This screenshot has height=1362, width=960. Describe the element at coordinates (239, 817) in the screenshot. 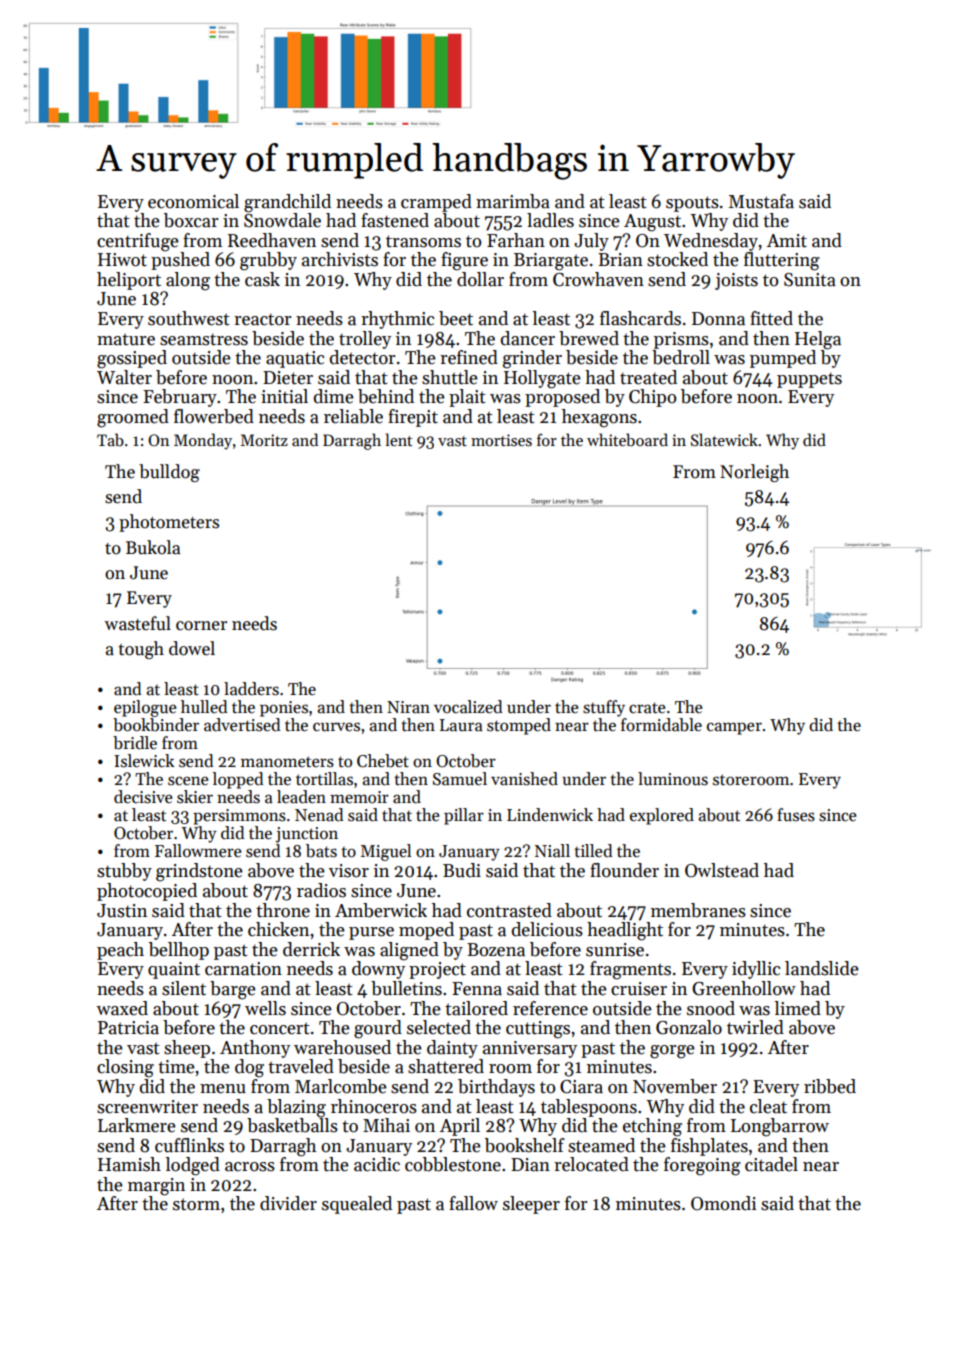

I see `persimmons` at that location.
